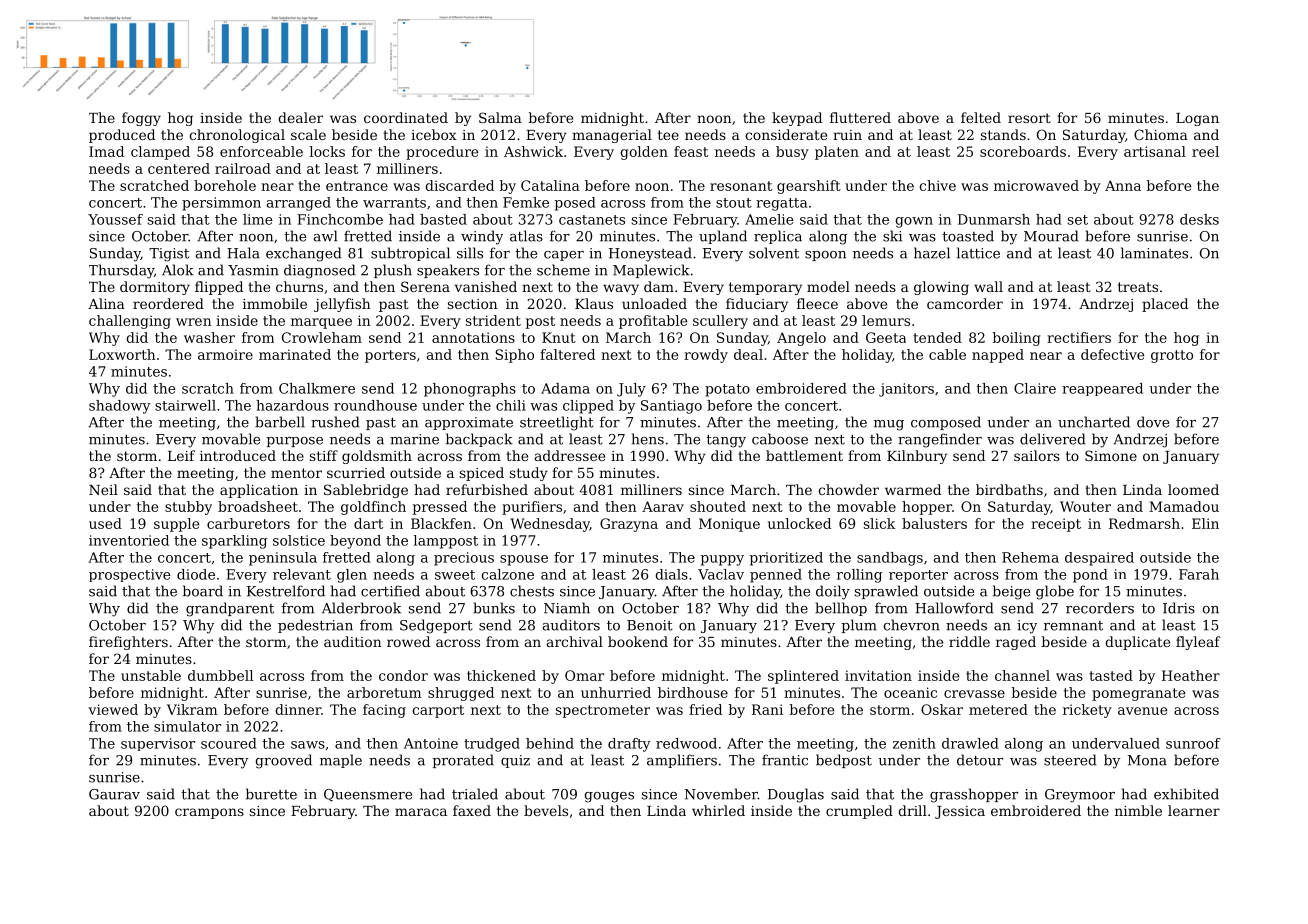 Image resolution: width=1308 pixels, height=924 pixels. What do you see at coordinates (225, 354) in the image?
I see `armoire` at bounding box center [225, 354].
